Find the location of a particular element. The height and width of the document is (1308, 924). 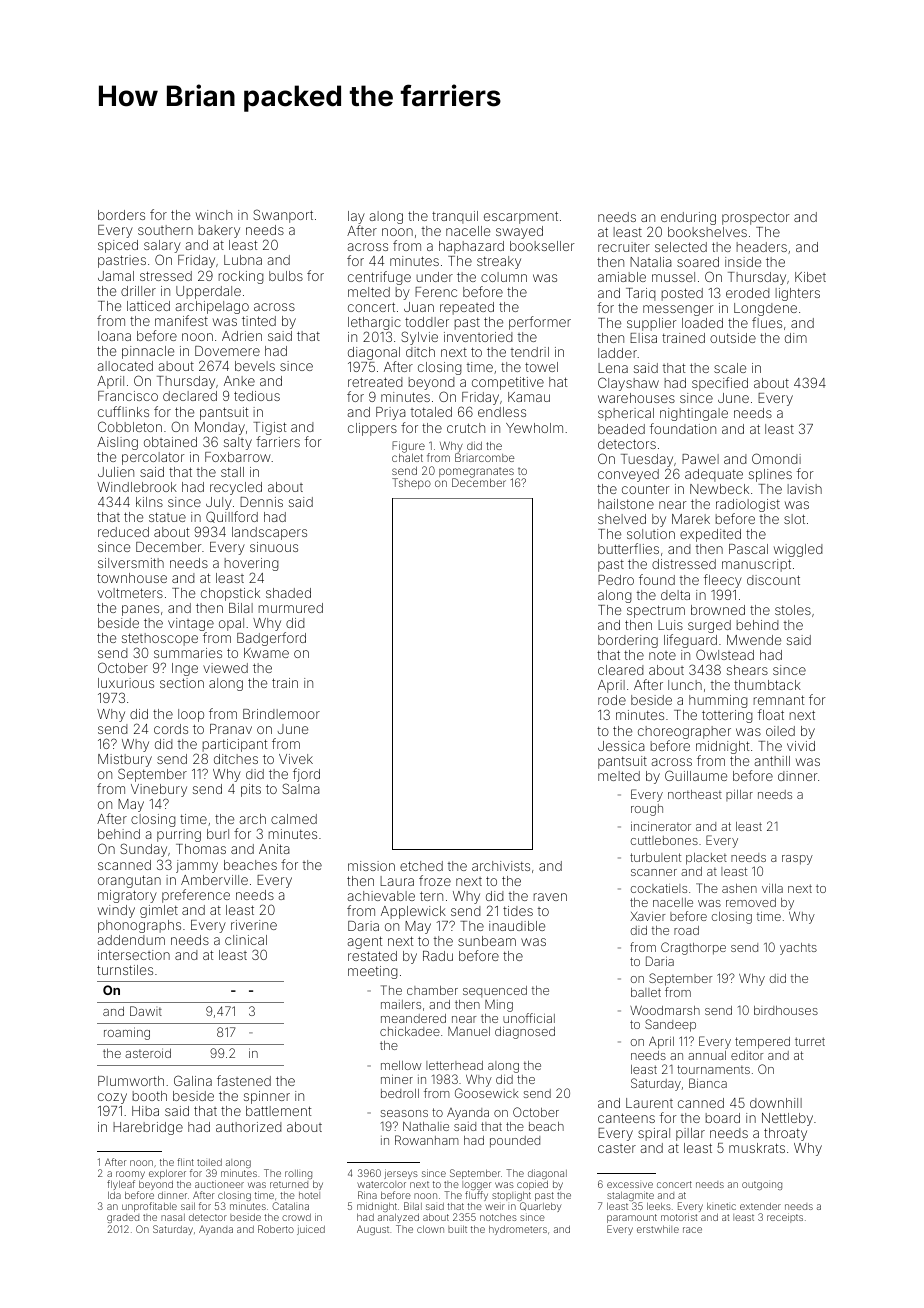

villa is located at coordinates (772, 888).
